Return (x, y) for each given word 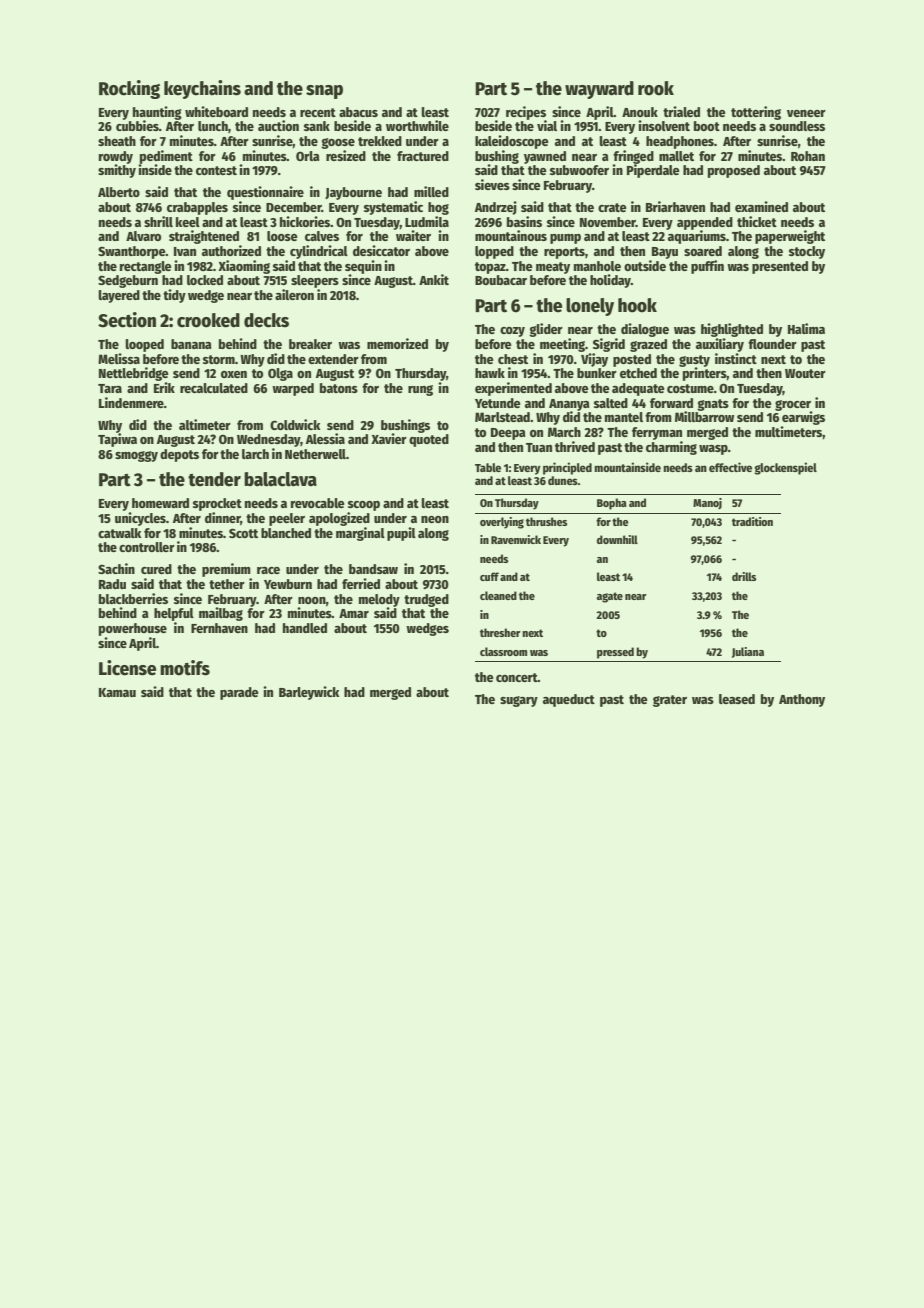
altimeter (205, 424)
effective (730, 467)
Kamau (117, 692)
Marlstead (502, 417)
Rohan (808, 156)
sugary (519, 701)
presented (780, 267)
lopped (494, 252)
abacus (358, 112)
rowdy (116, 157)
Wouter (805, 373)
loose (282, 236)
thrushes (546, 521)
